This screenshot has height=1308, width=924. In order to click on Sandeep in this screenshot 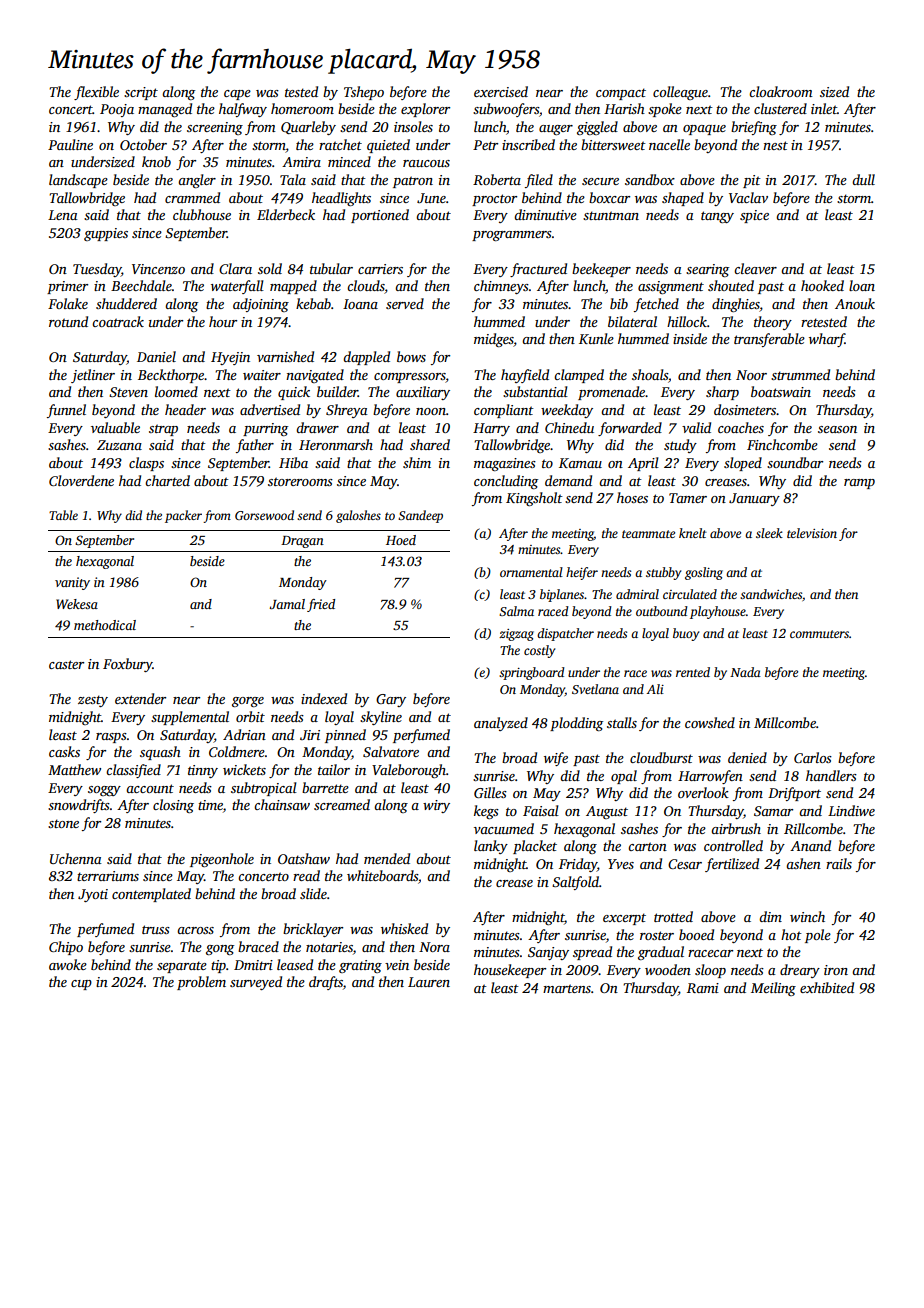, I will do `click(420, 516)`.
